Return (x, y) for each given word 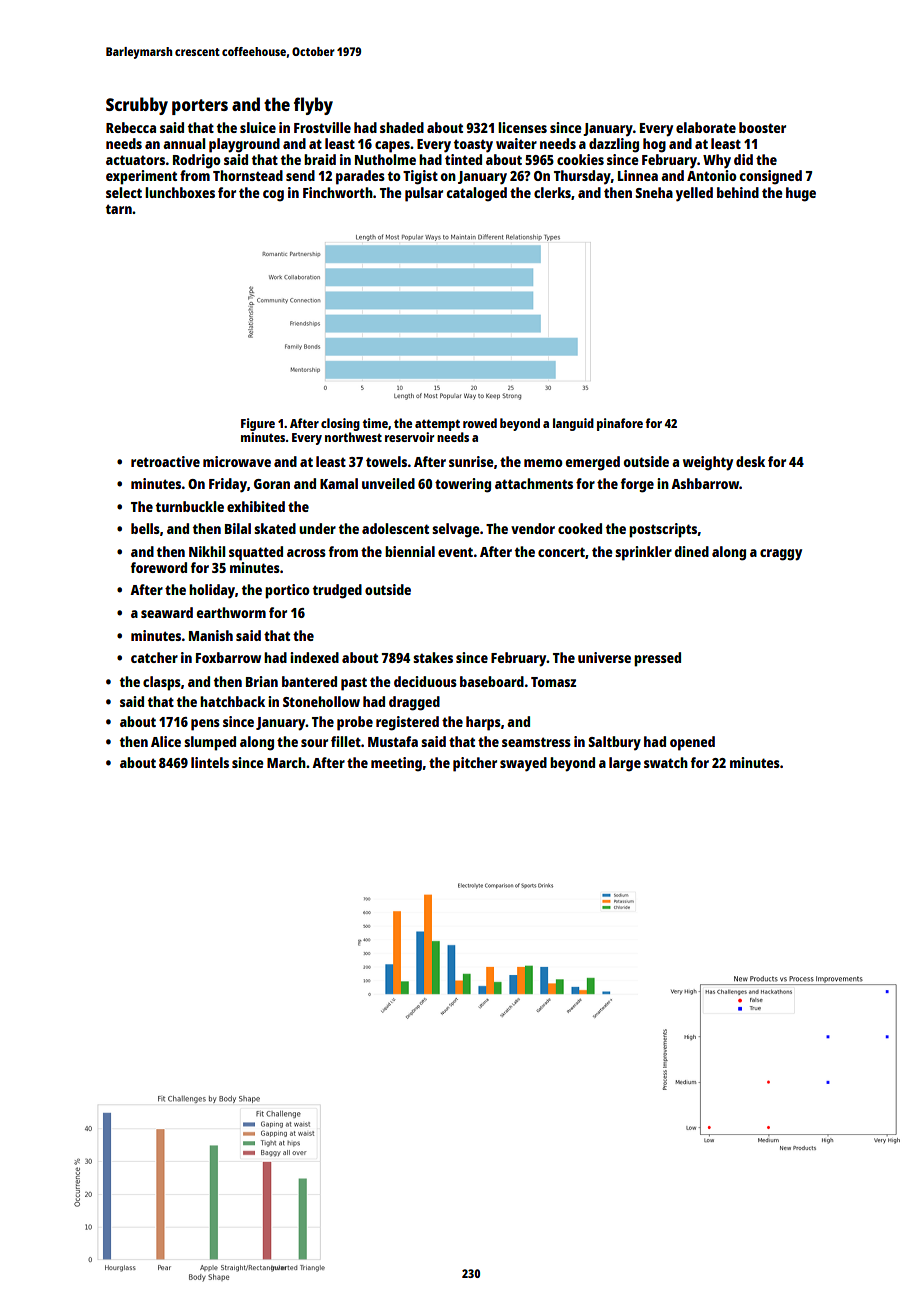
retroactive (165, 461)
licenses (522, 127)
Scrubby (137, 106)
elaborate (706, 127)
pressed (657, 659)
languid (573, 424)
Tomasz (553, 682)
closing (340, 424)
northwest (353, 437)
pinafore (620, 424)
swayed (523, 764)
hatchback (232, 701)
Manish (211, 635)
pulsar (424, 194)
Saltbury (614, 743)
